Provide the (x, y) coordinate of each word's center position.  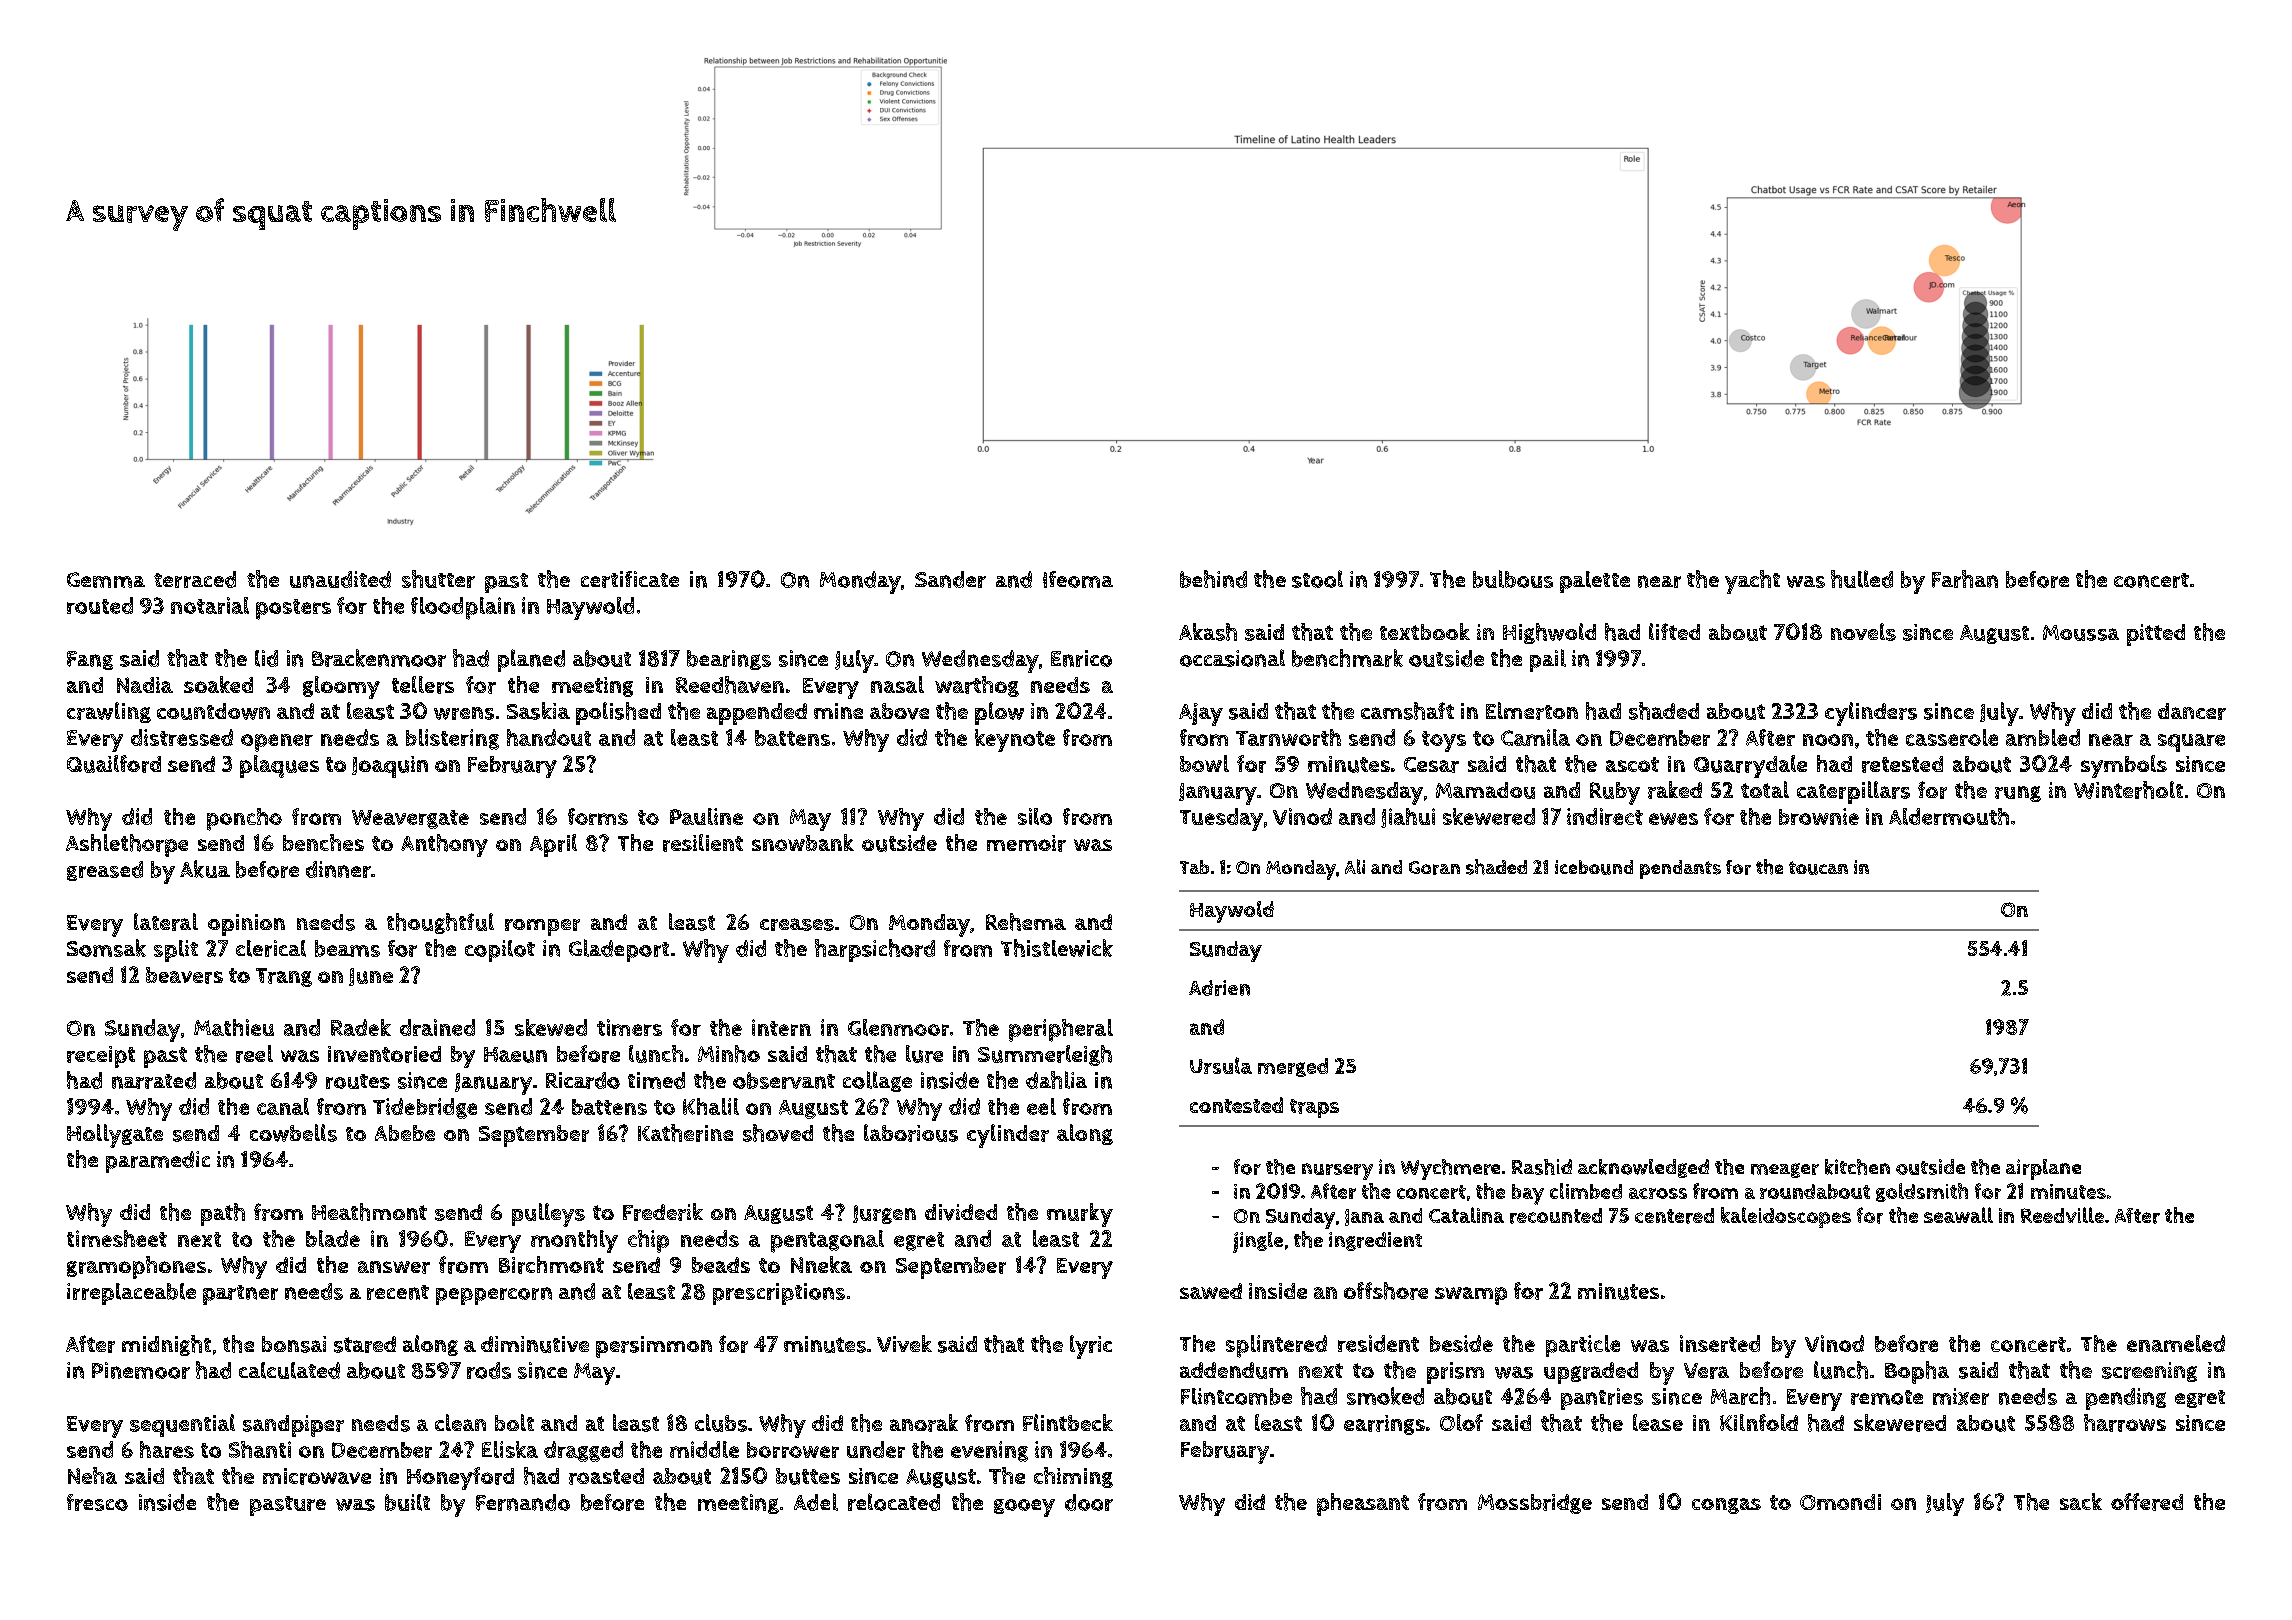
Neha (92, 1475)
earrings (1384, 1425)
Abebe (405, 1133)
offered (2147, 1502)
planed (531, 660)
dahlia (1056, 1080)
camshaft (1407, 711)
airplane (2043, 1169)
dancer (2192, 711)
